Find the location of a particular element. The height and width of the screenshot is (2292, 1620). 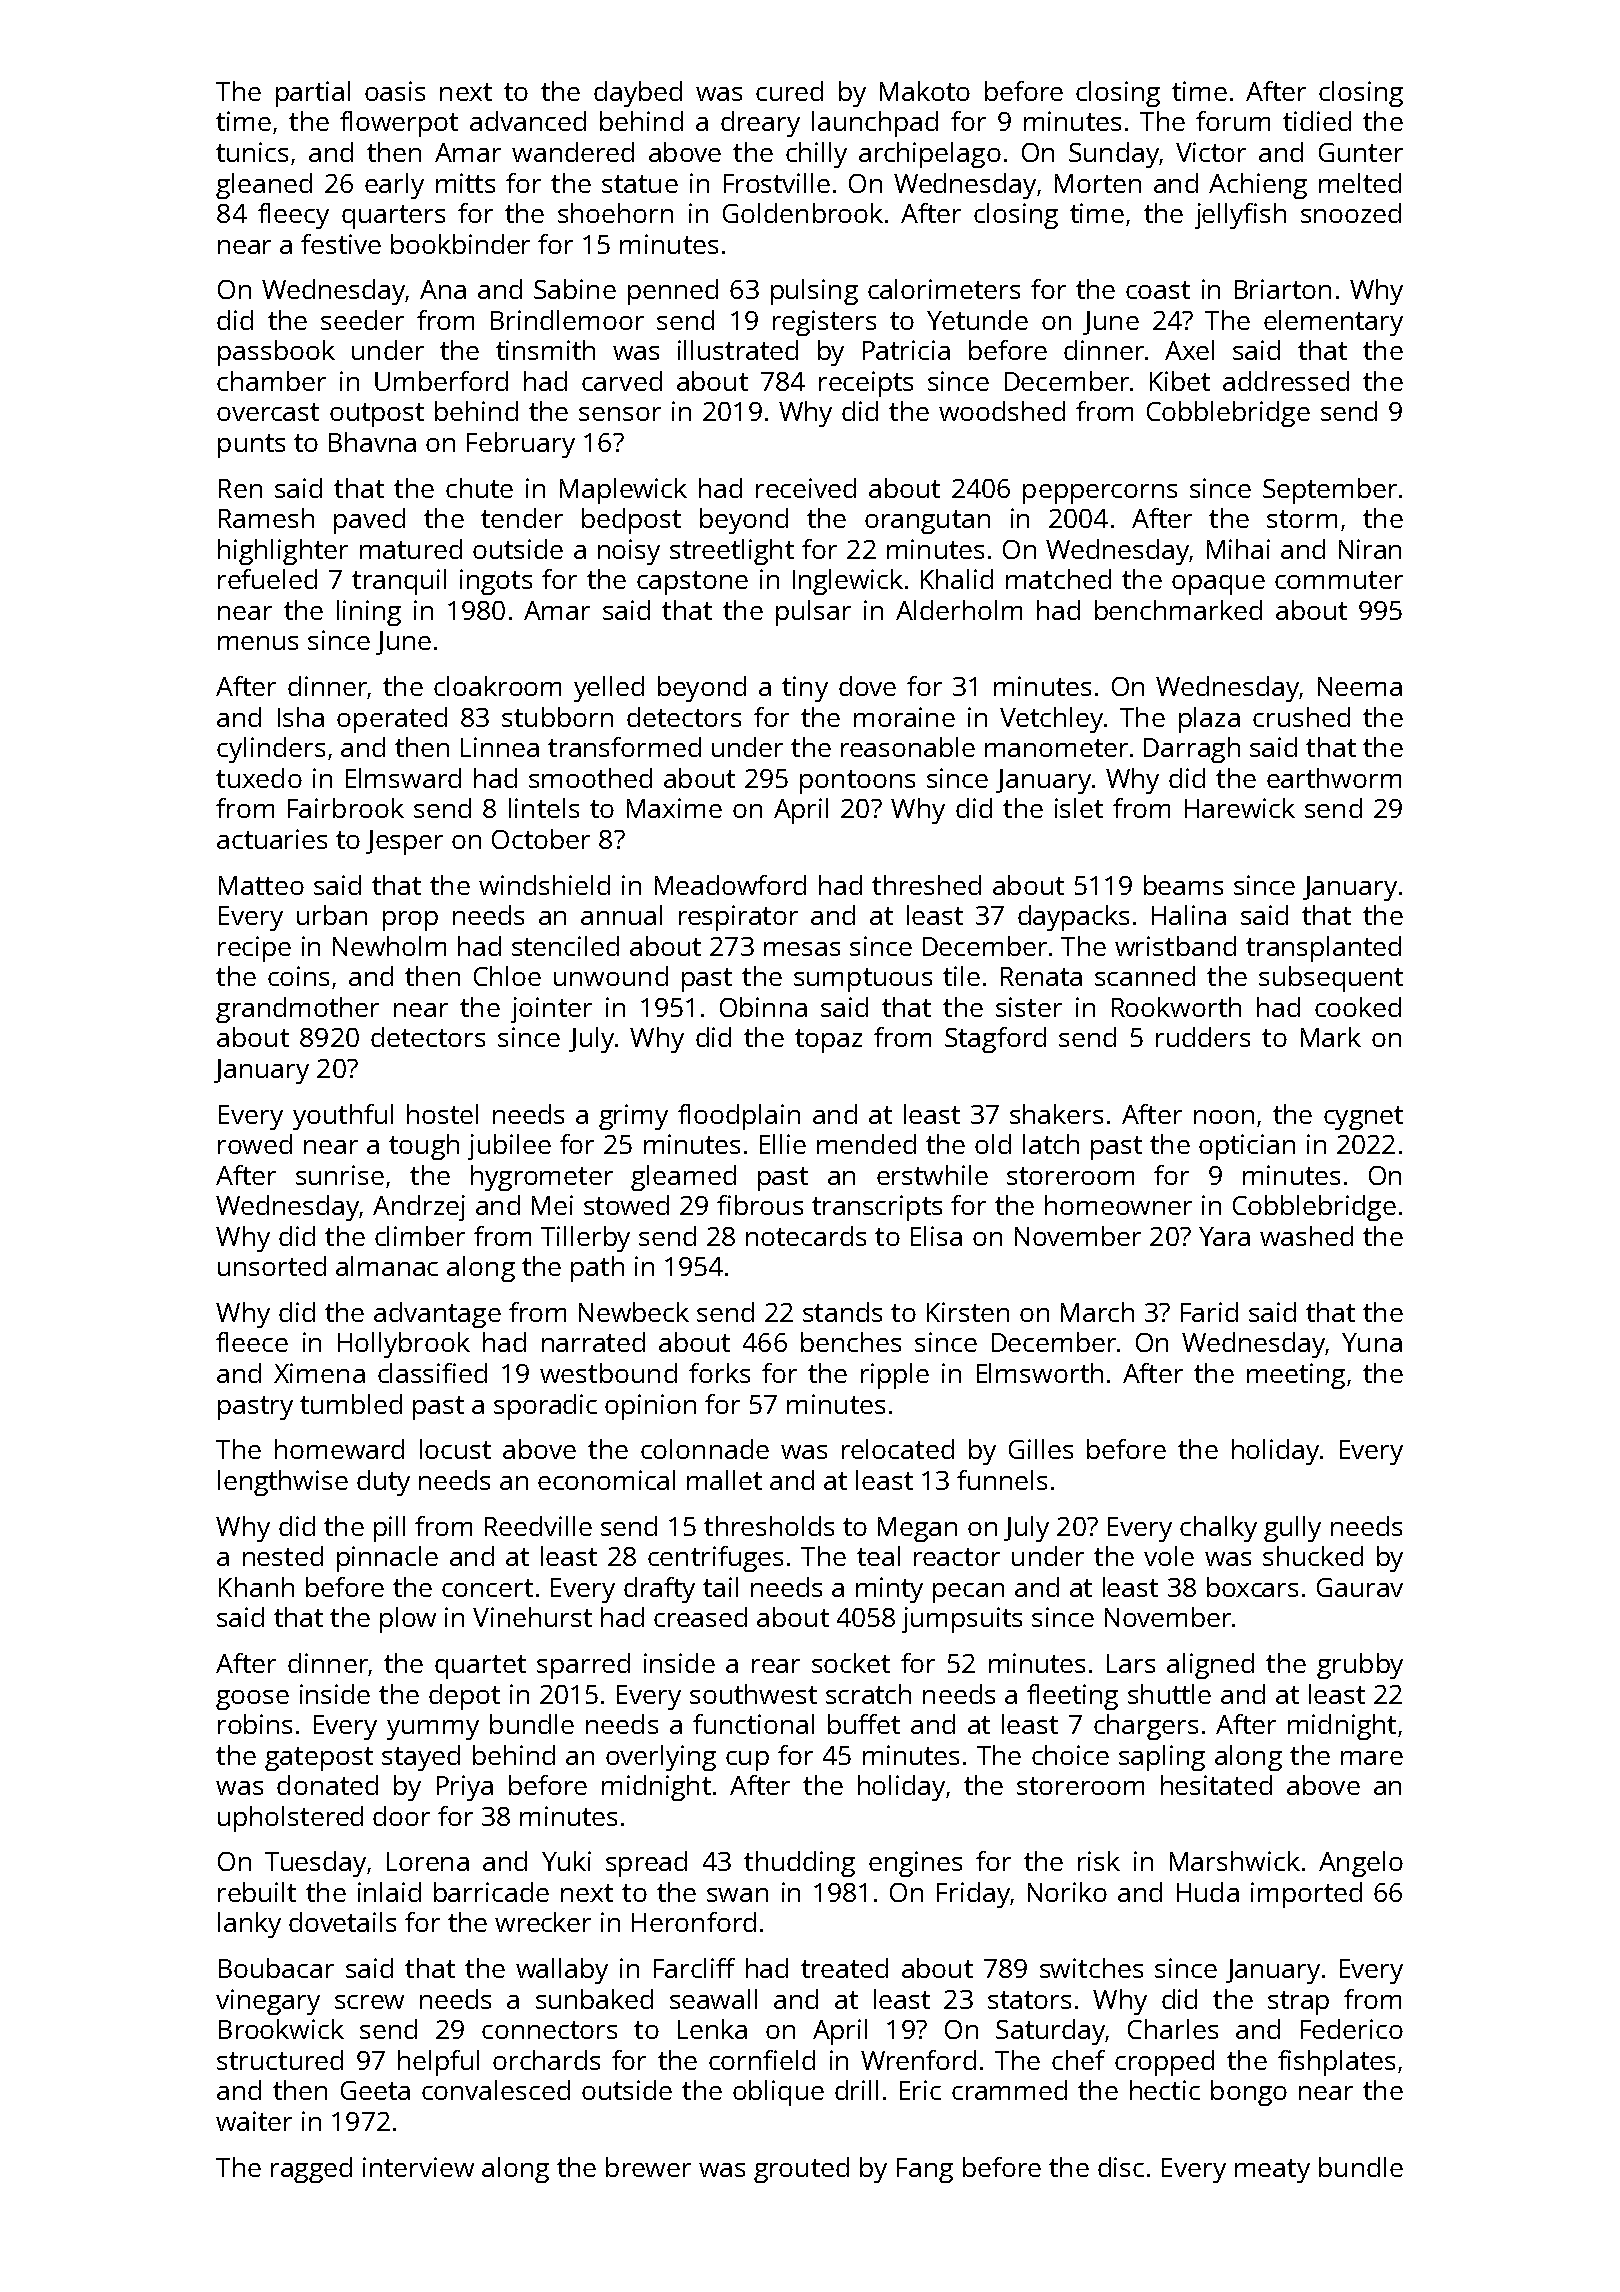

fleece is located at coordinates (252, 1342).
